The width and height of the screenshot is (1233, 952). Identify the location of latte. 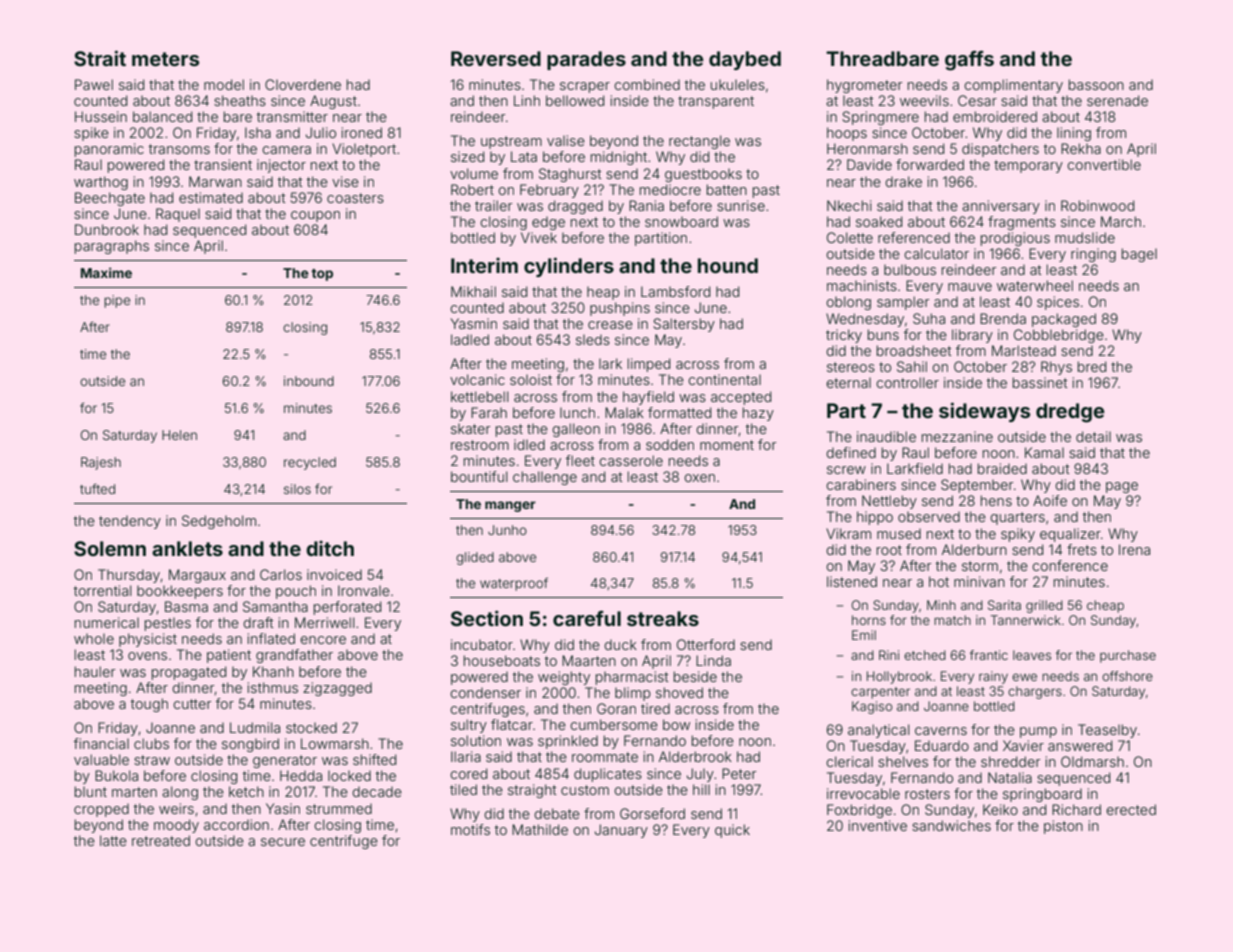
(113, 840).
